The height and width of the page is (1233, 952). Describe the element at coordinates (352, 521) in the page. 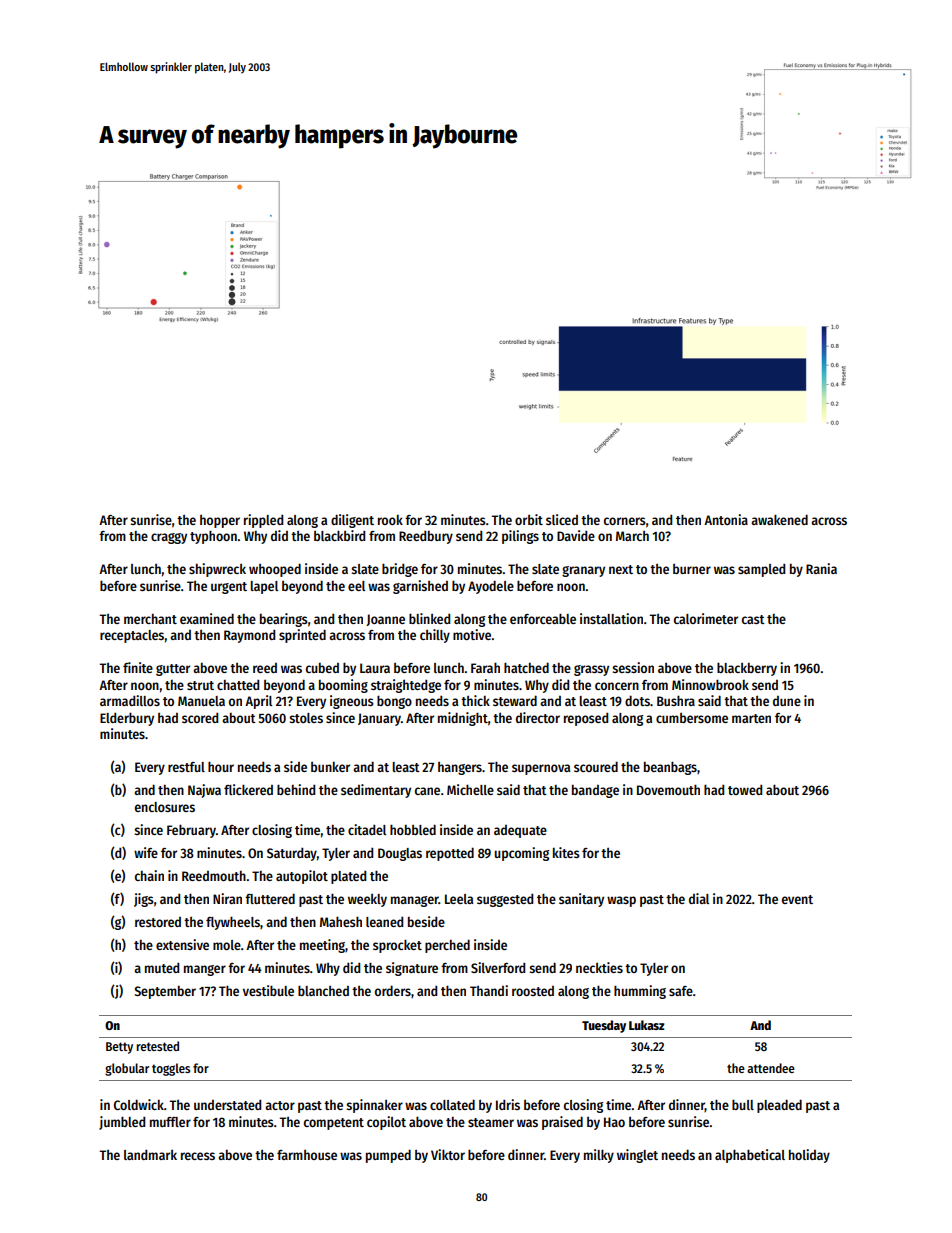

I see `diligent` at that location.
